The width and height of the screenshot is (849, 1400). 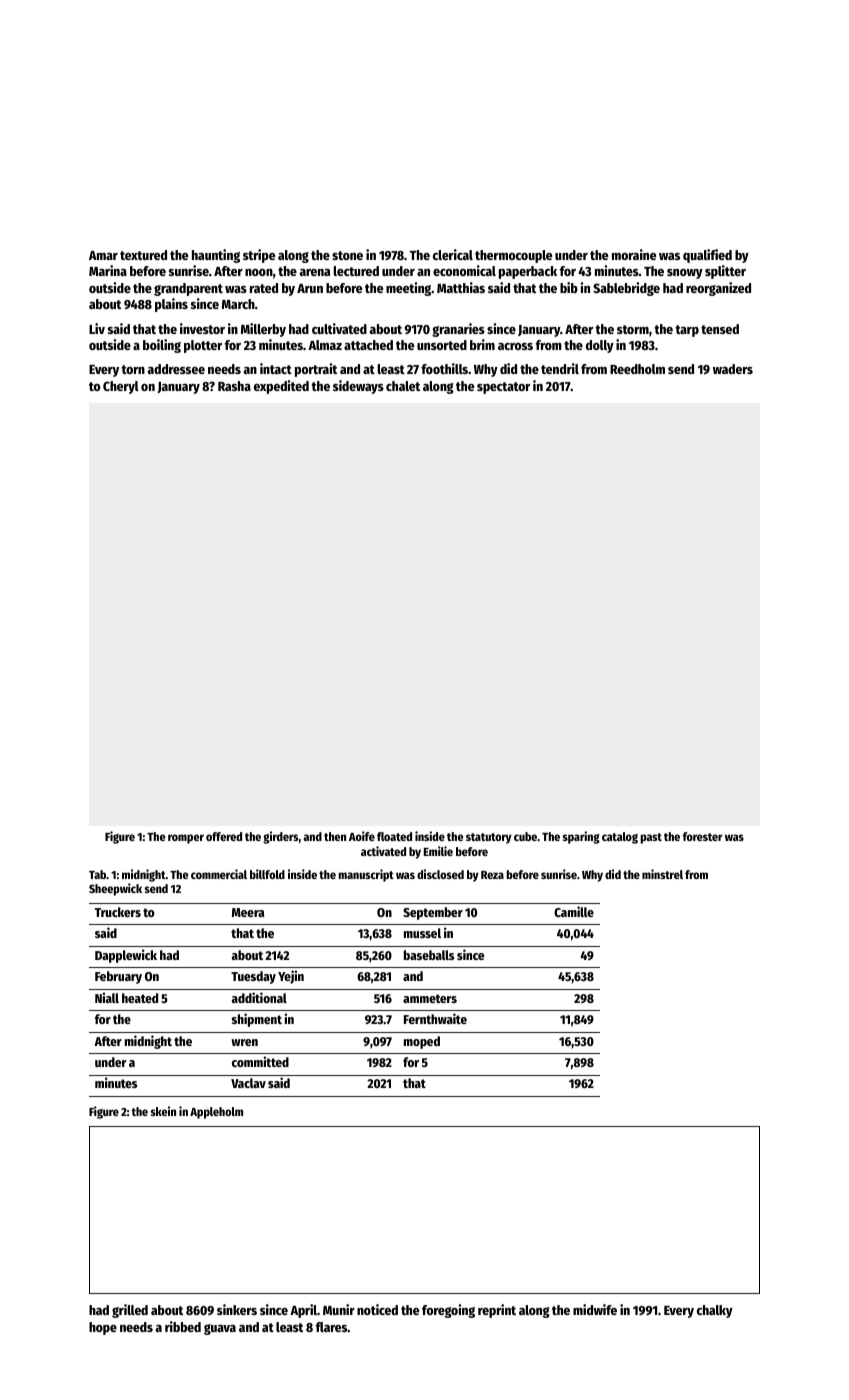 I want to click on Reedholm, so click(x=637, y=369).
